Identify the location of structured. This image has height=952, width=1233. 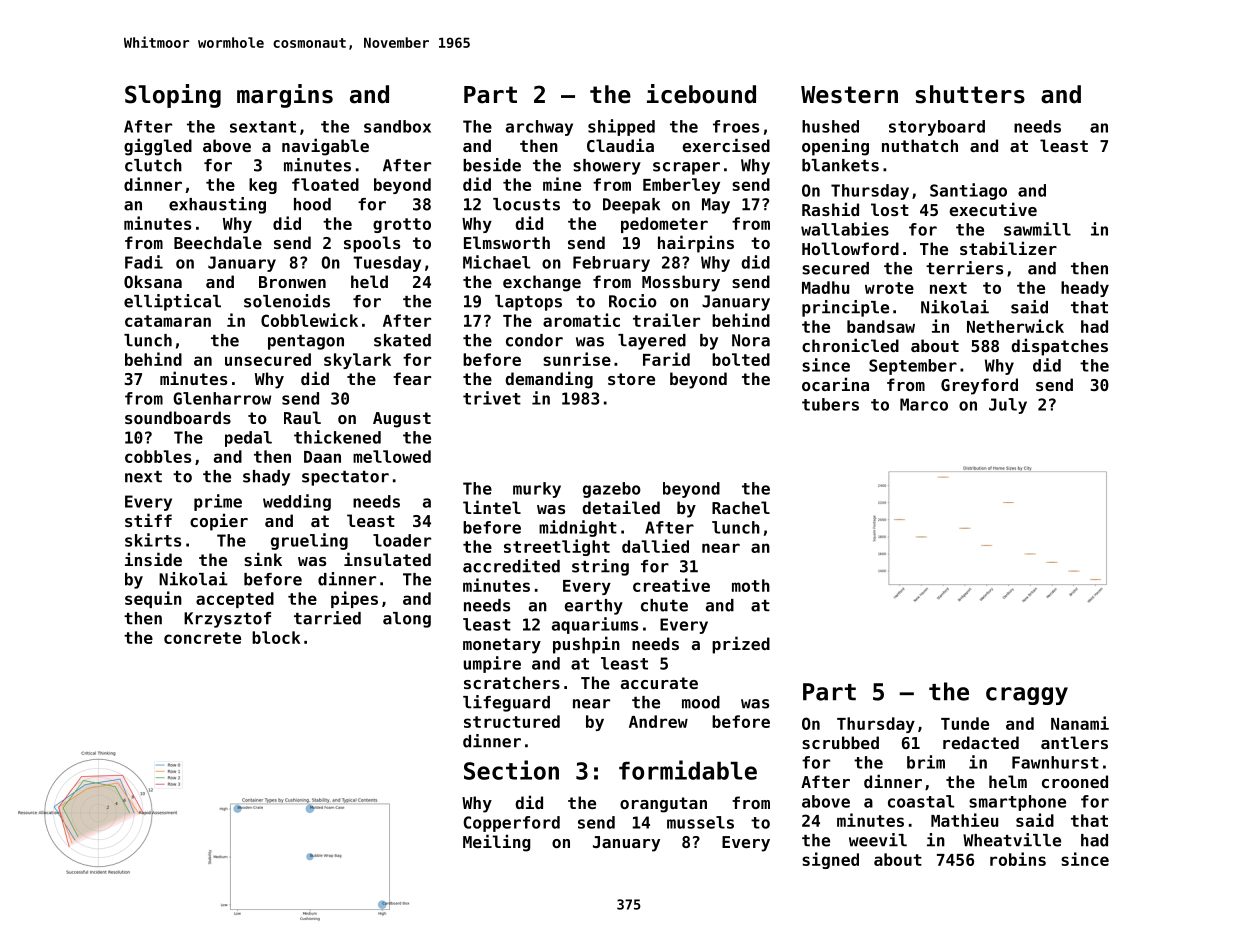
(512, 721).
